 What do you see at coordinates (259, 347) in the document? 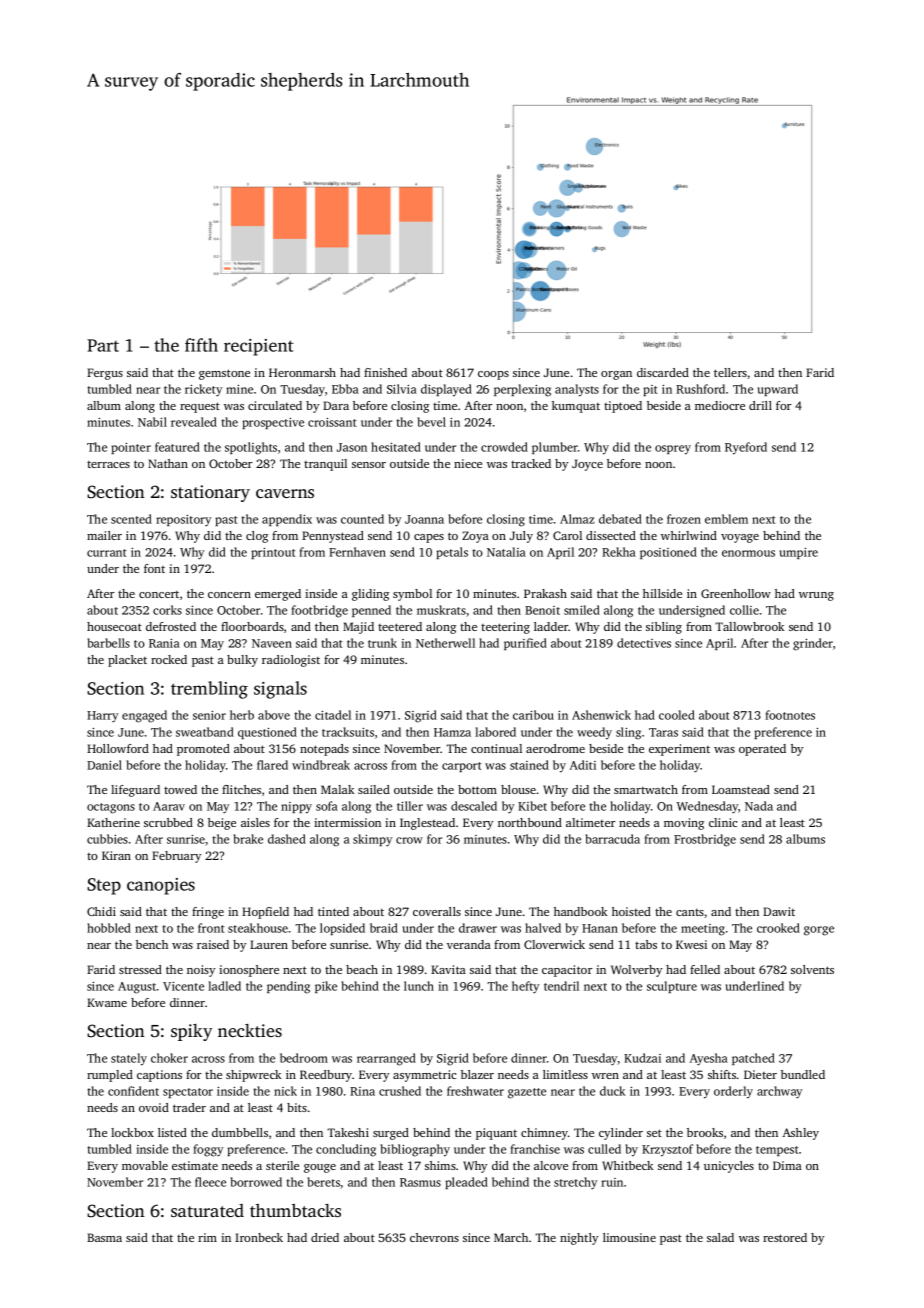
I see `recipient` at bounding box center [259, 347].
